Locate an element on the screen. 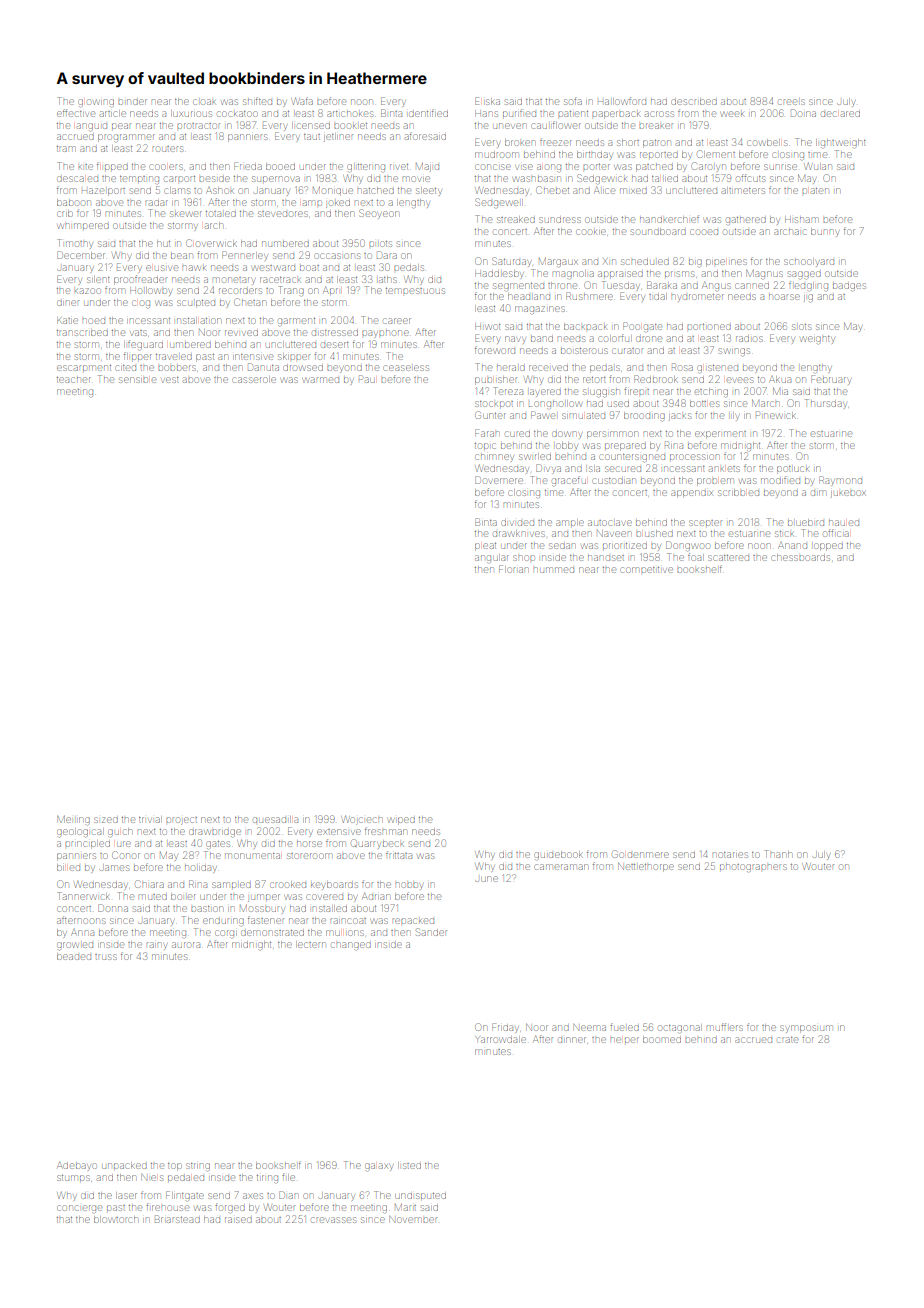 This screenshot has height=1308, width=924. crate is located at coordinates (788, 1040).
